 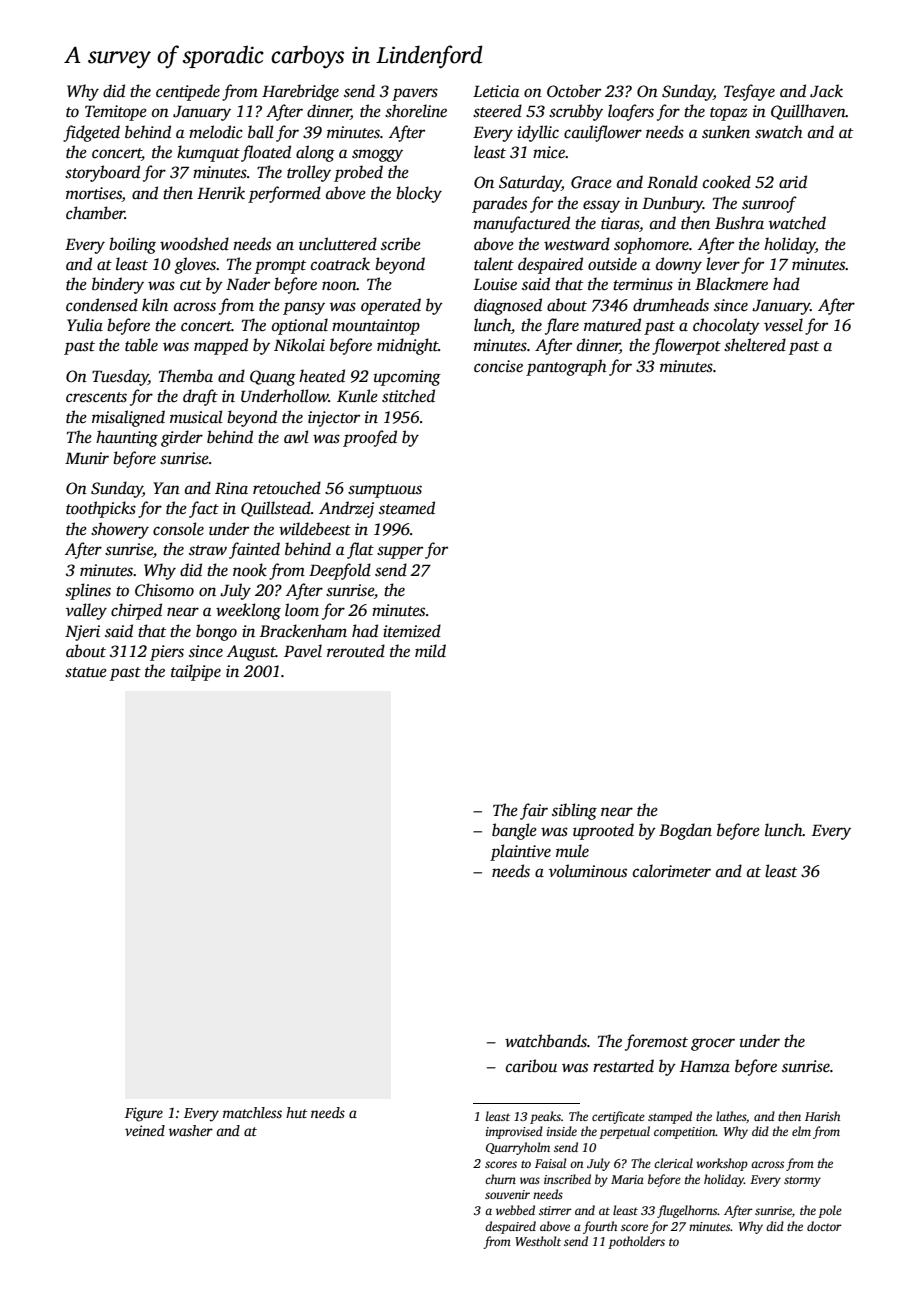 What do you see at coordinates (86, 672) in the document?
I see `statue` at bounding box center [86, 672].
